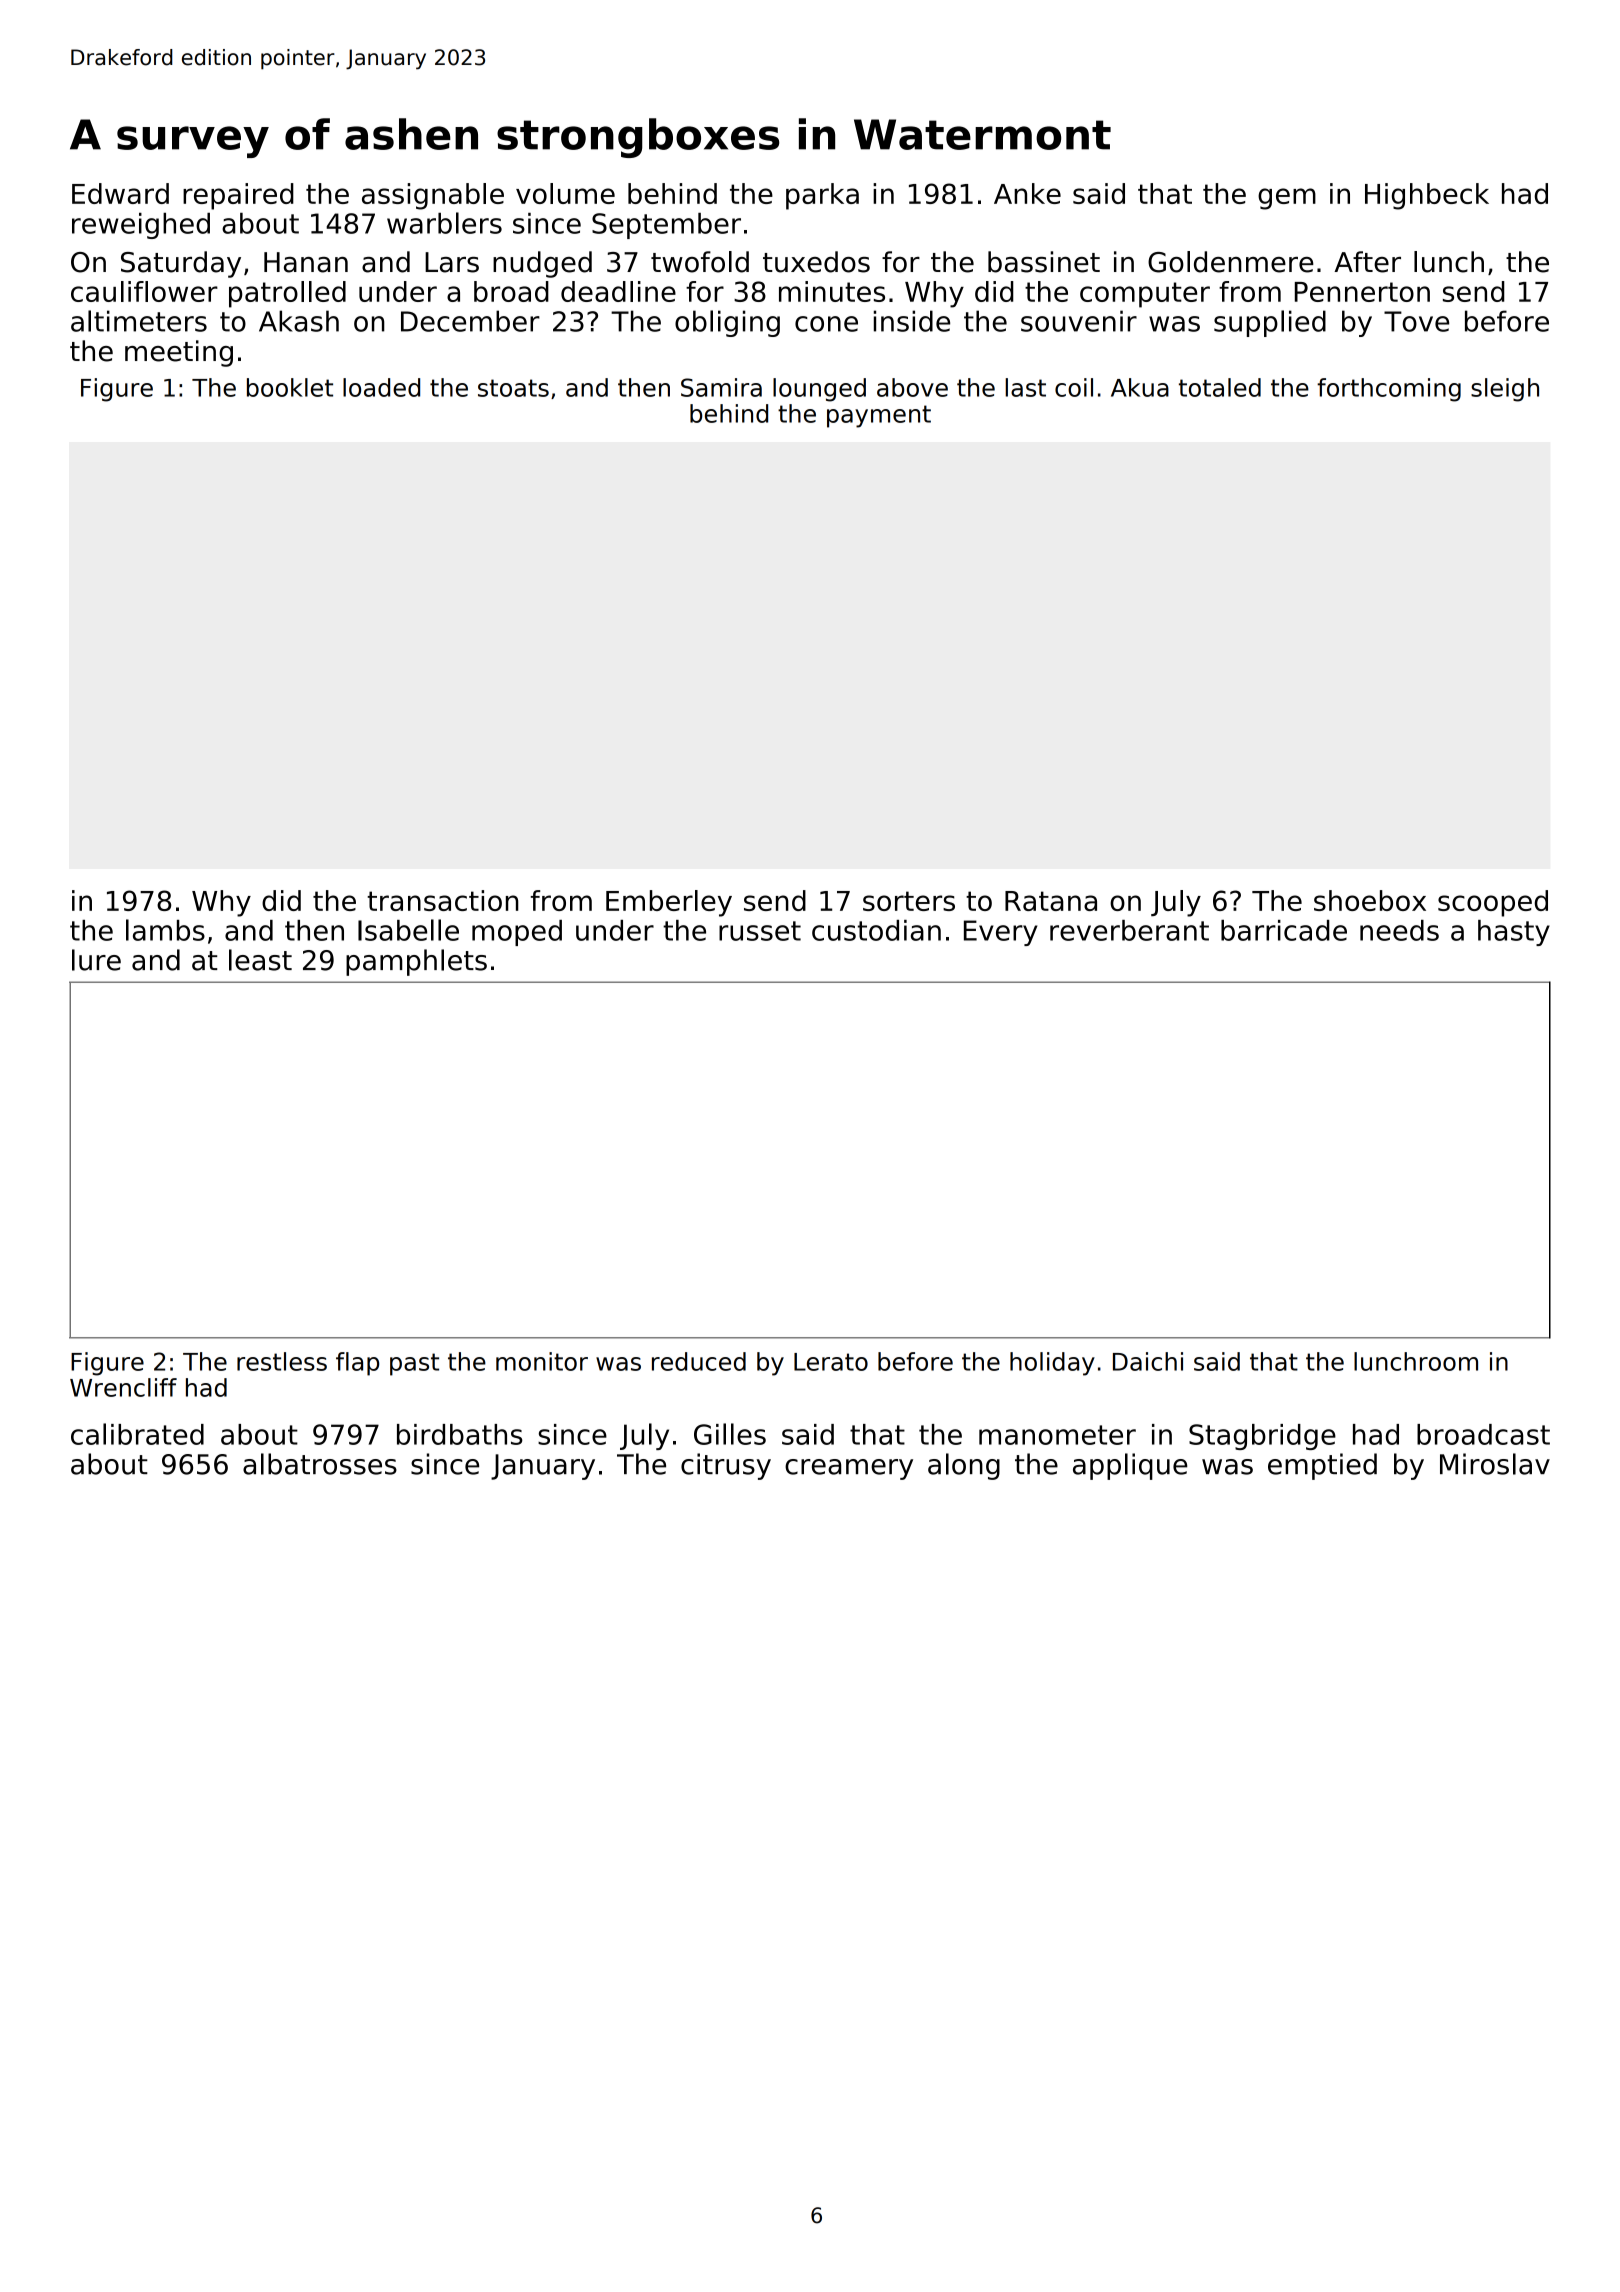 The image size is (1620, 2292). I want to click on Highbeck, so click(1427, 196).
